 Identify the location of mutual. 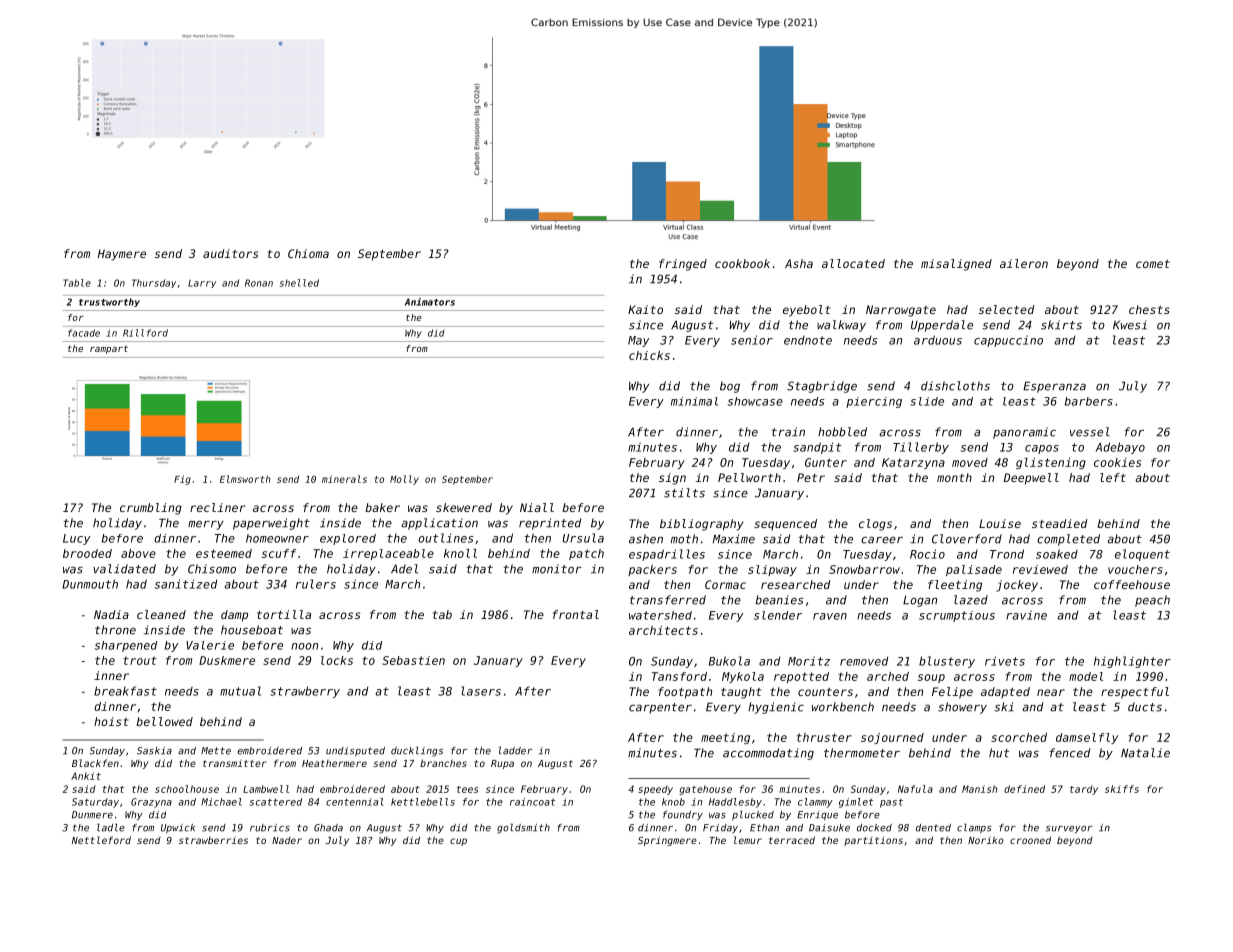
(240, 691).
